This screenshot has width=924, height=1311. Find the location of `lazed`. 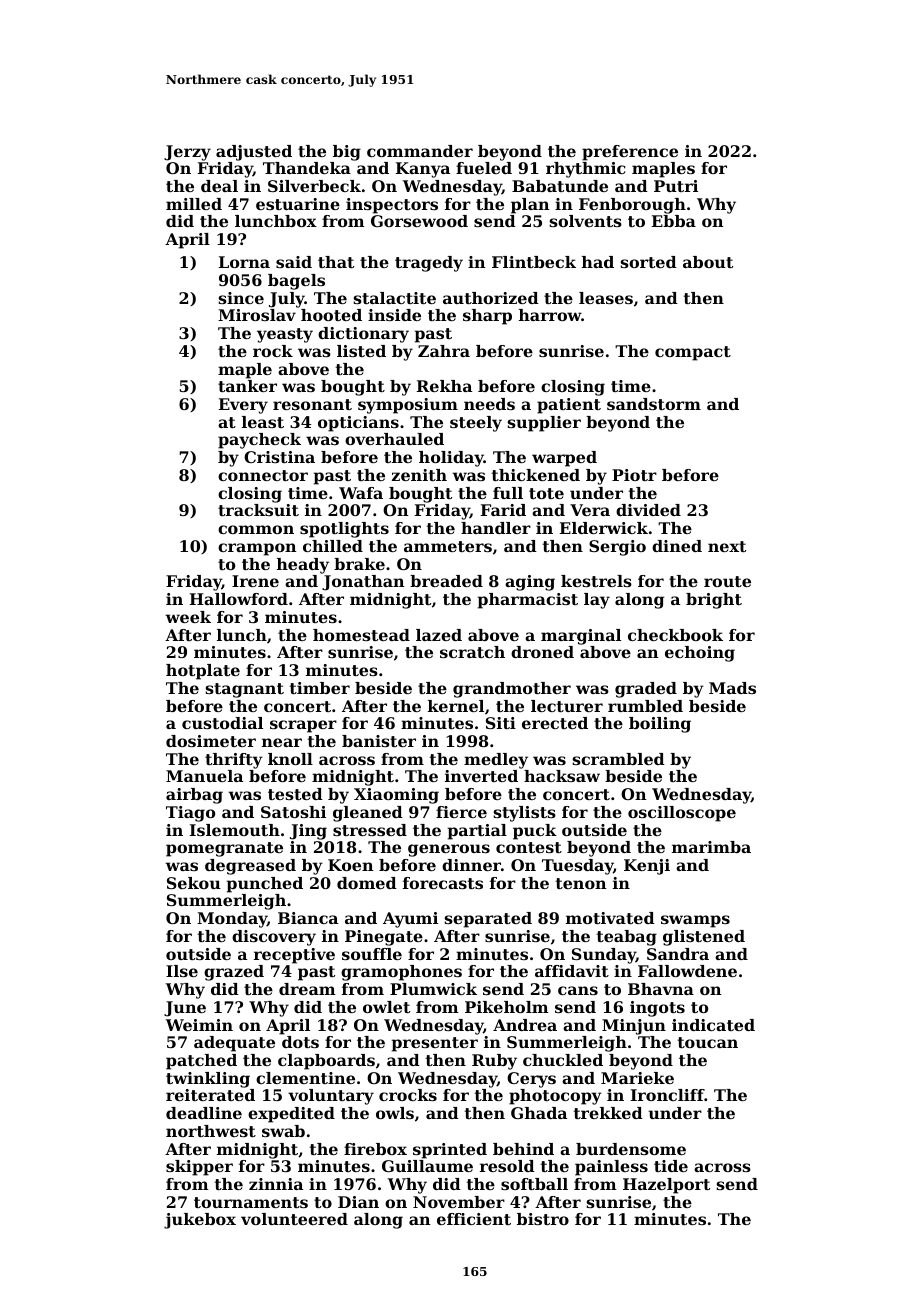

lazed is located at coordinates (439, 635).
